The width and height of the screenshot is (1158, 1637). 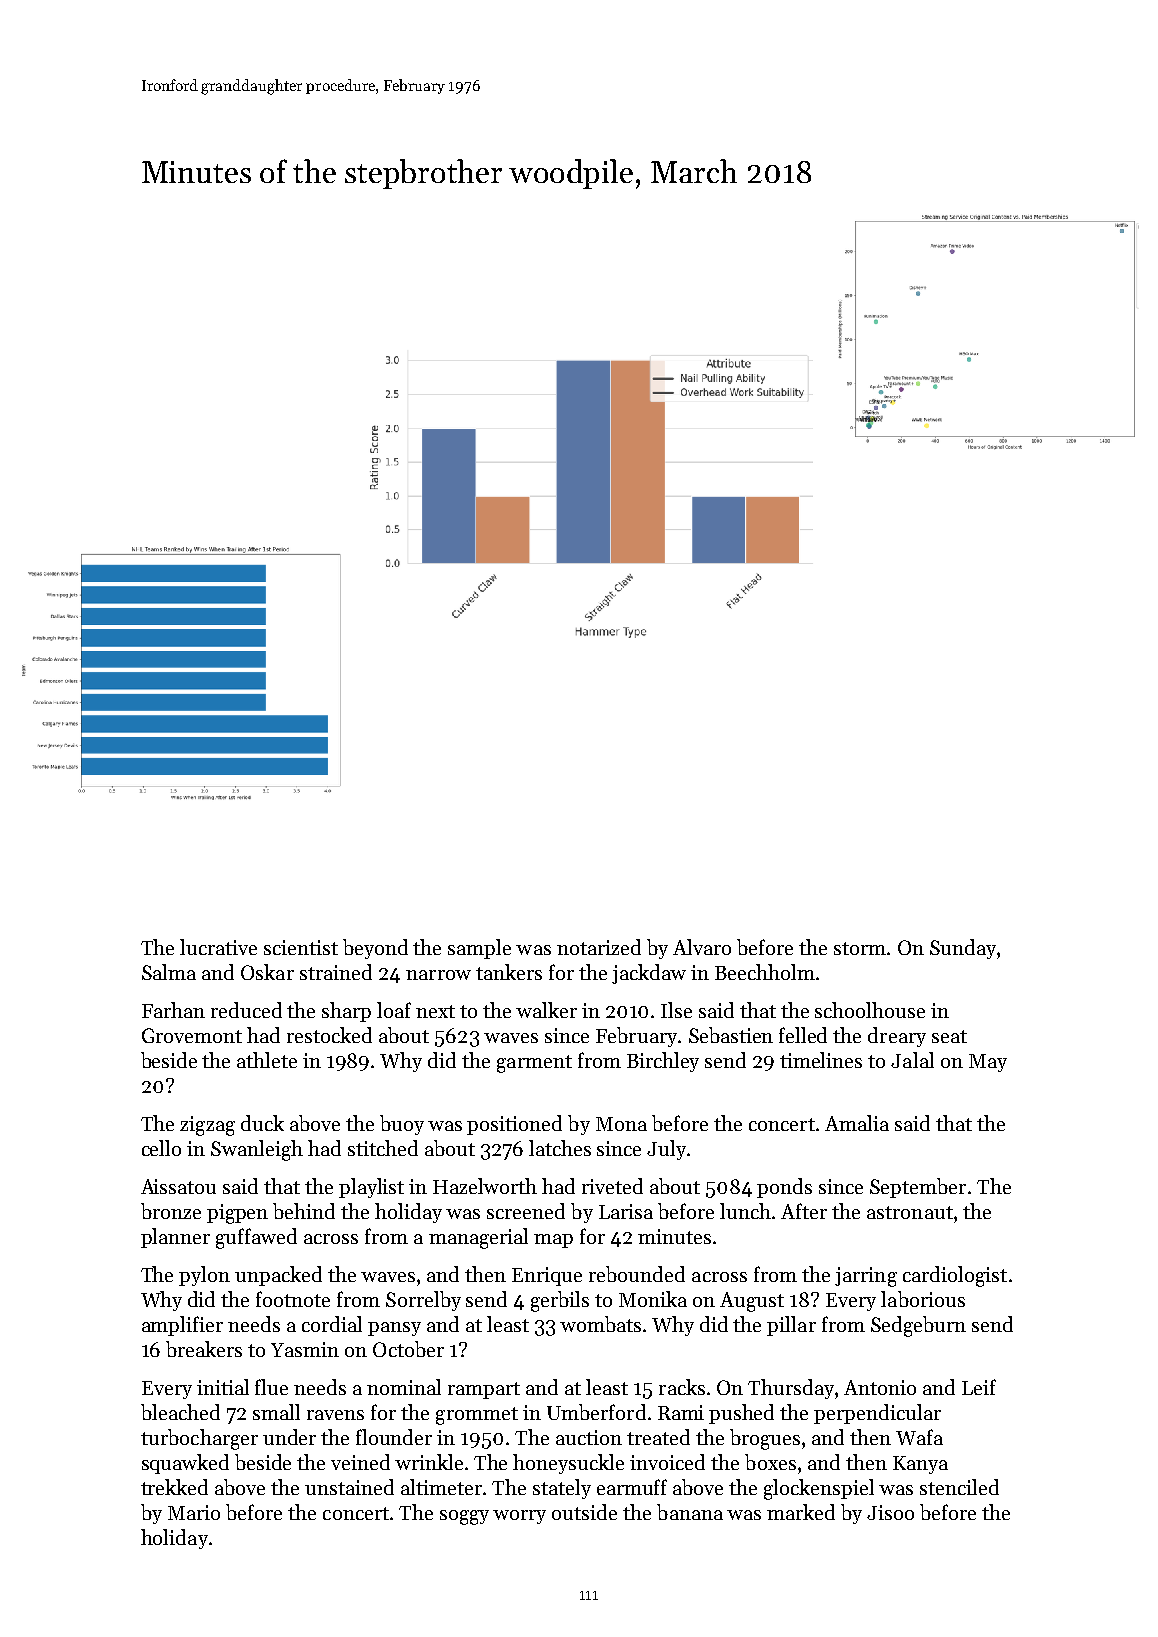 What do you see at coordinates (301, 947) in the screenshot?
I see `scientist` at bounding box center [301, 947].
